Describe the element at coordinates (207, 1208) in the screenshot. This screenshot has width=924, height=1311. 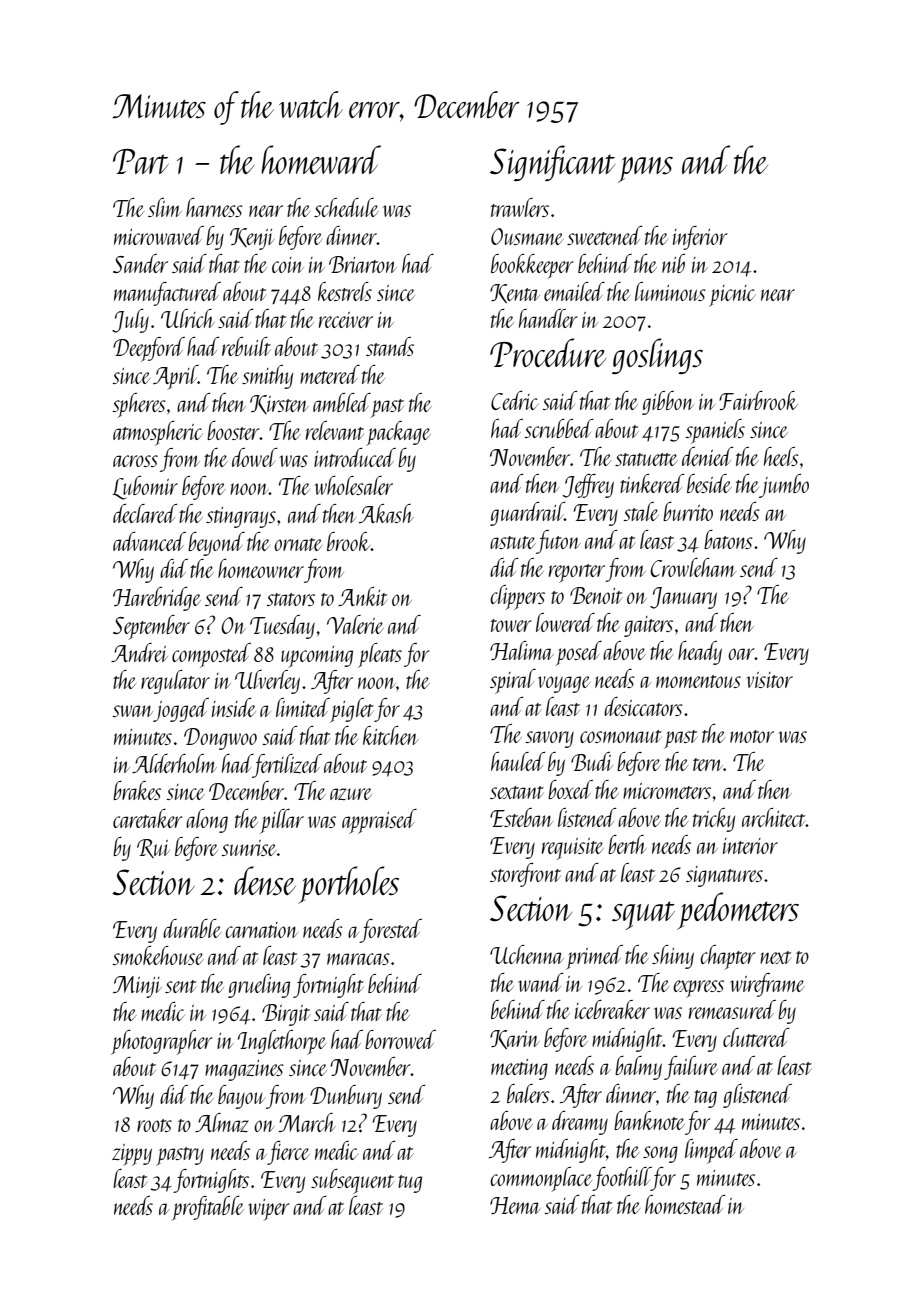
I see `profitable` at that location.
